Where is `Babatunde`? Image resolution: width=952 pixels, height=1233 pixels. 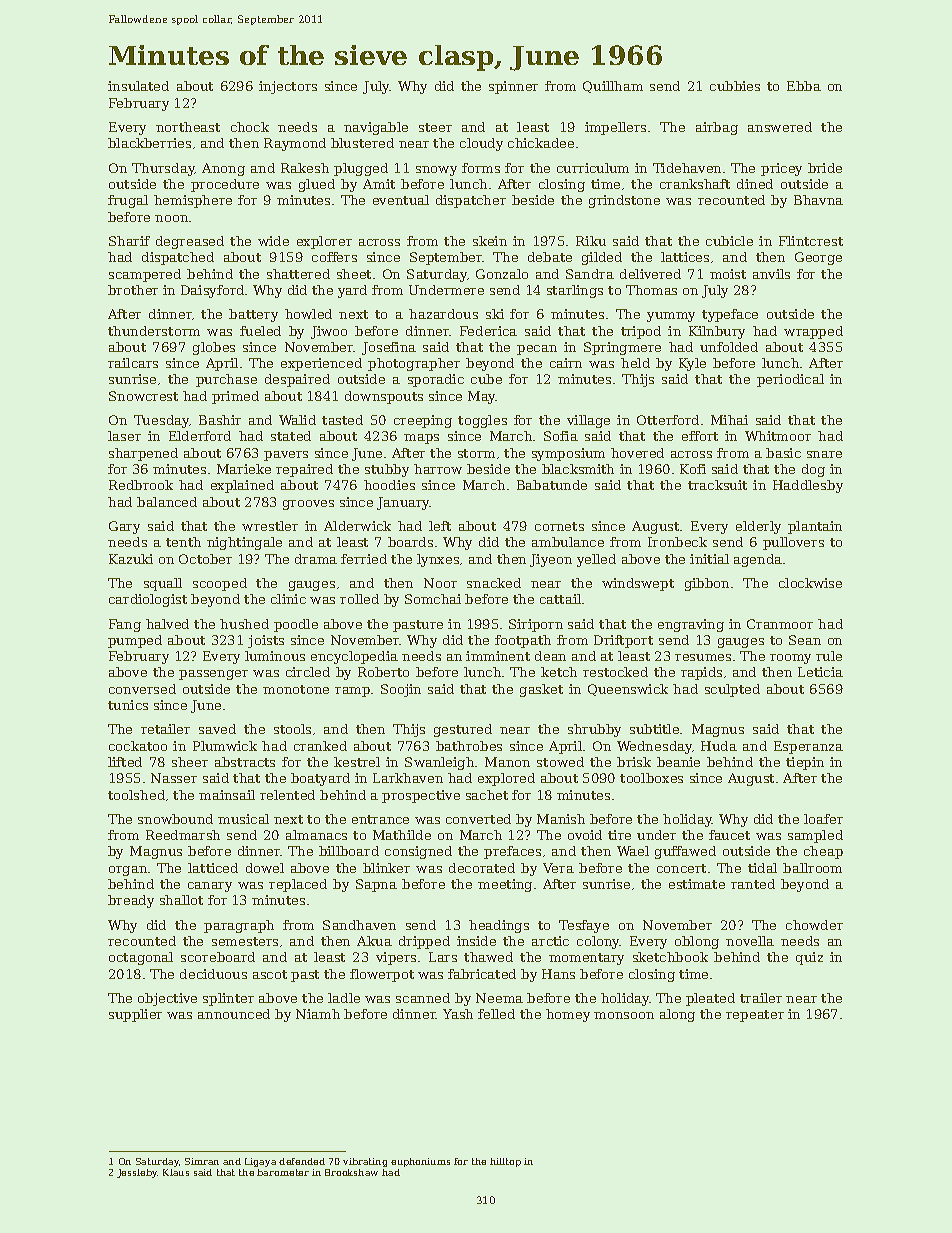
Babatunde is located at coordinates (552, 485).
